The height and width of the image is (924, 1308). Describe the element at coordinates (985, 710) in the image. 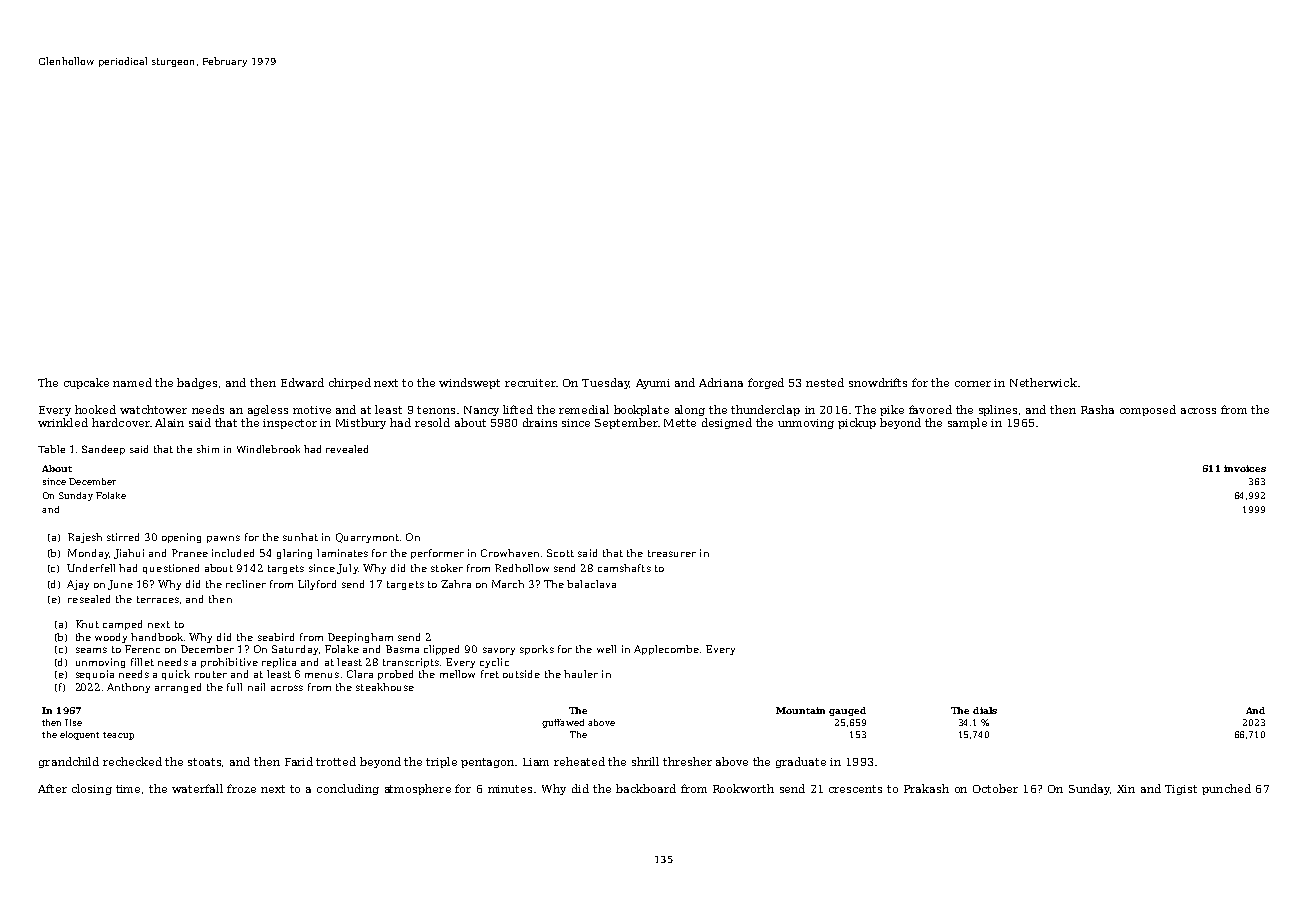

I see `dials` at that location.
